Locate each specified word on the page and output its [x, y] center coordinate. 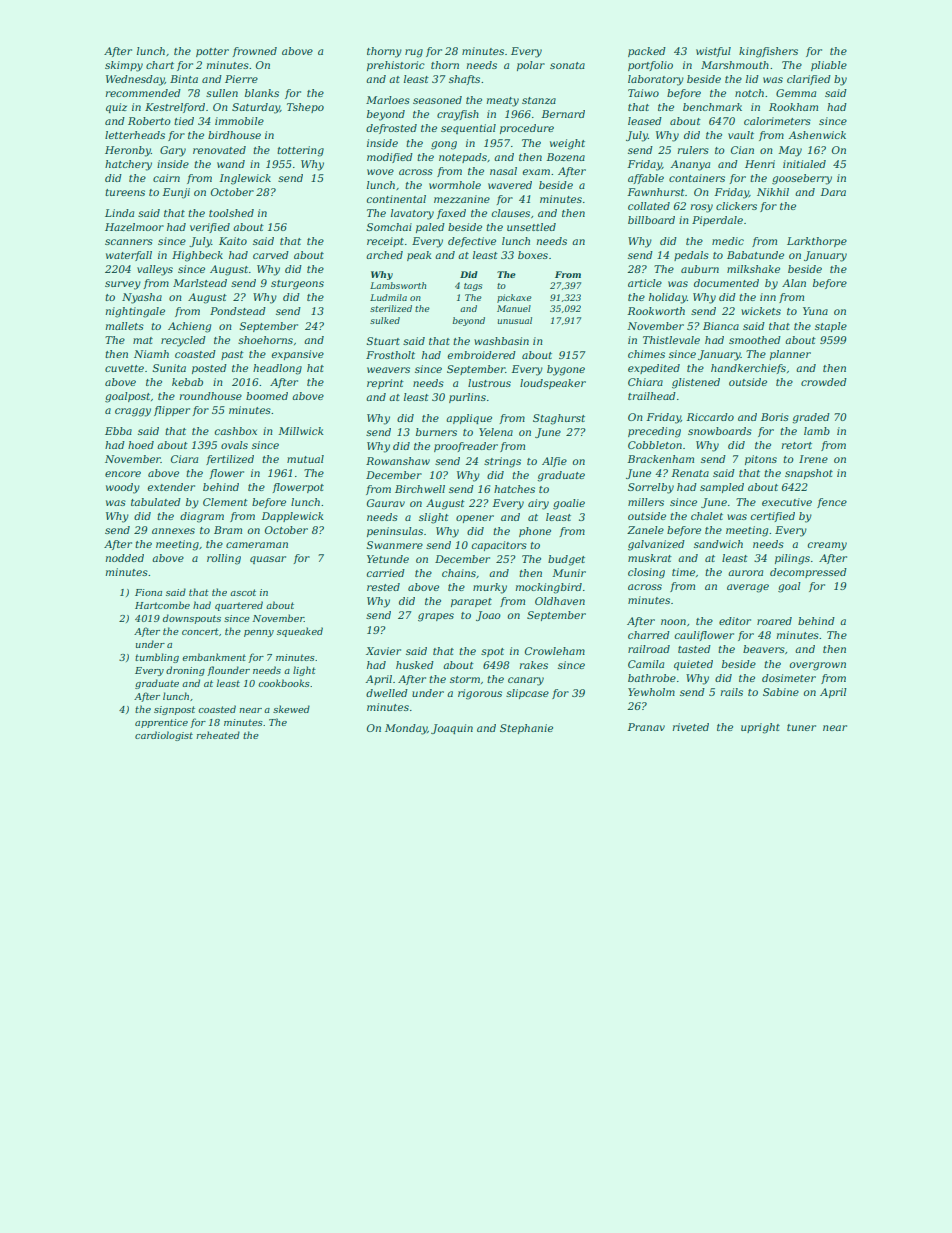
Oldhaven [560, 601]
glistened [696, 383]
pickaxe [514, 298]
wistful [713, 52]
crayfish [458, 115]
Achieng [189, 327]
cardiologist [164, 736]
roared [774, 621]
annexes [173, 531]
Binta [184, 79]
